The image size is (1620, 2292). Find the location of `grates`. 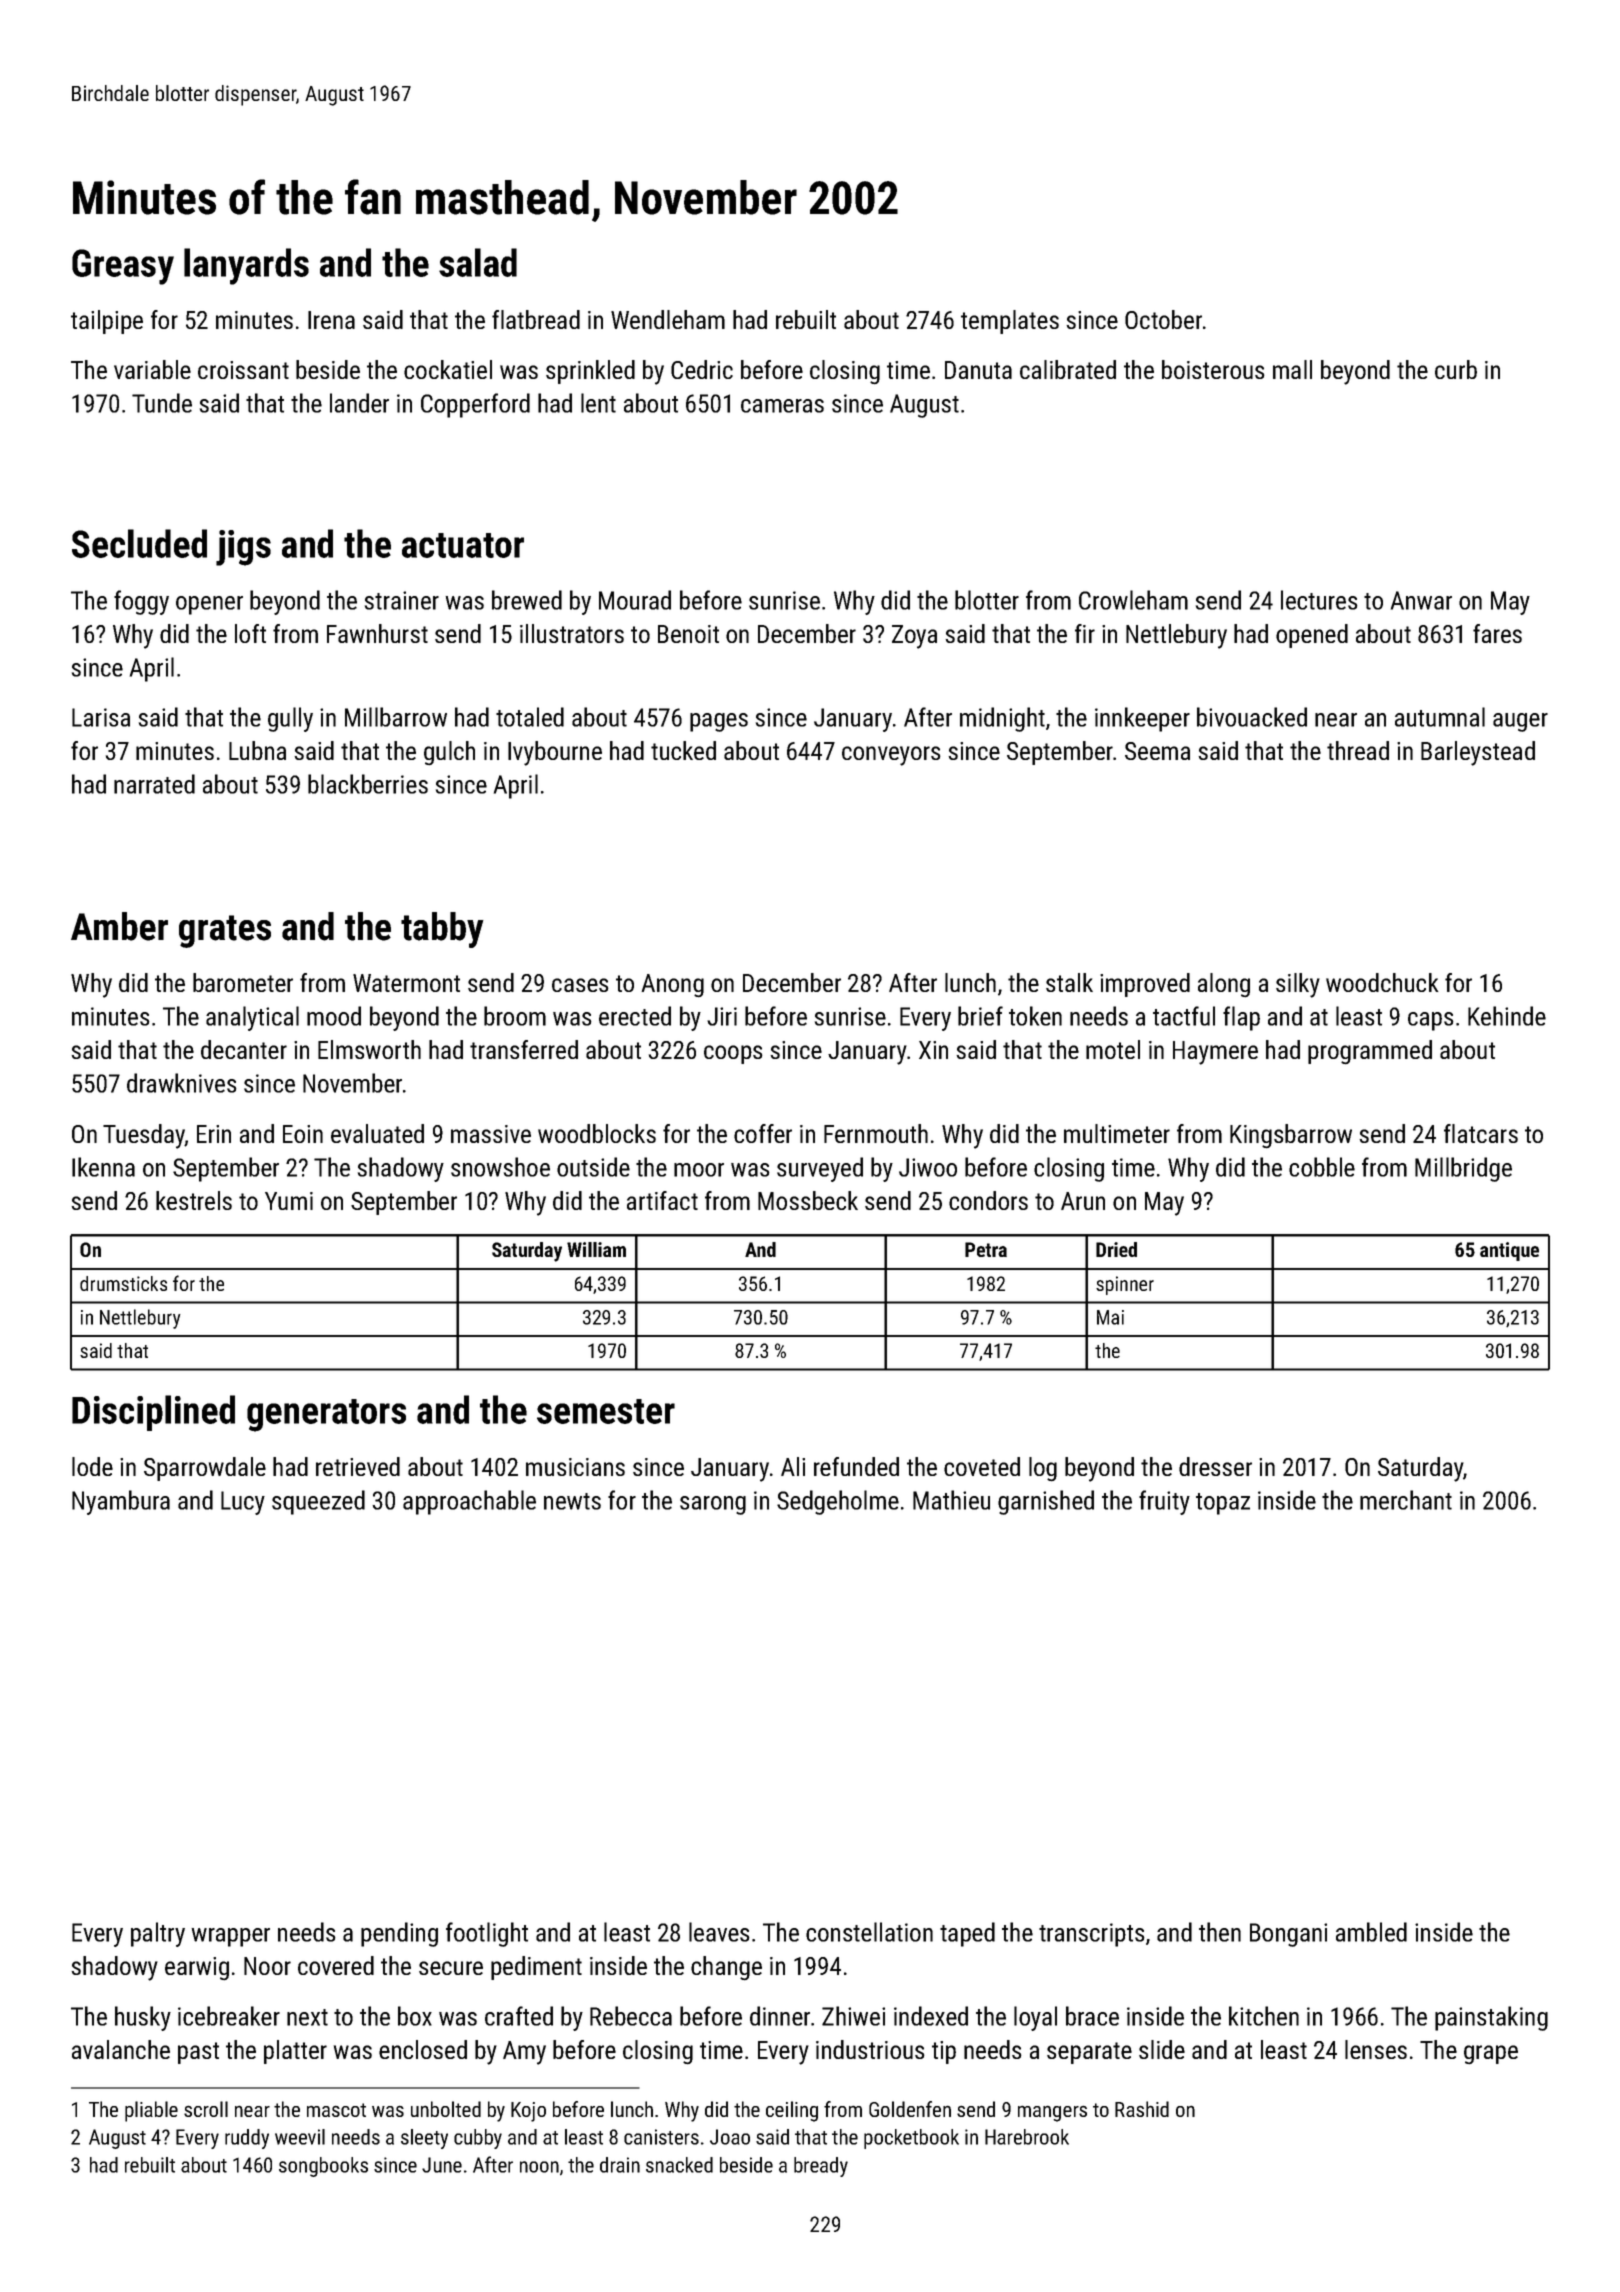

grates is located at coordinates (225, 931).
